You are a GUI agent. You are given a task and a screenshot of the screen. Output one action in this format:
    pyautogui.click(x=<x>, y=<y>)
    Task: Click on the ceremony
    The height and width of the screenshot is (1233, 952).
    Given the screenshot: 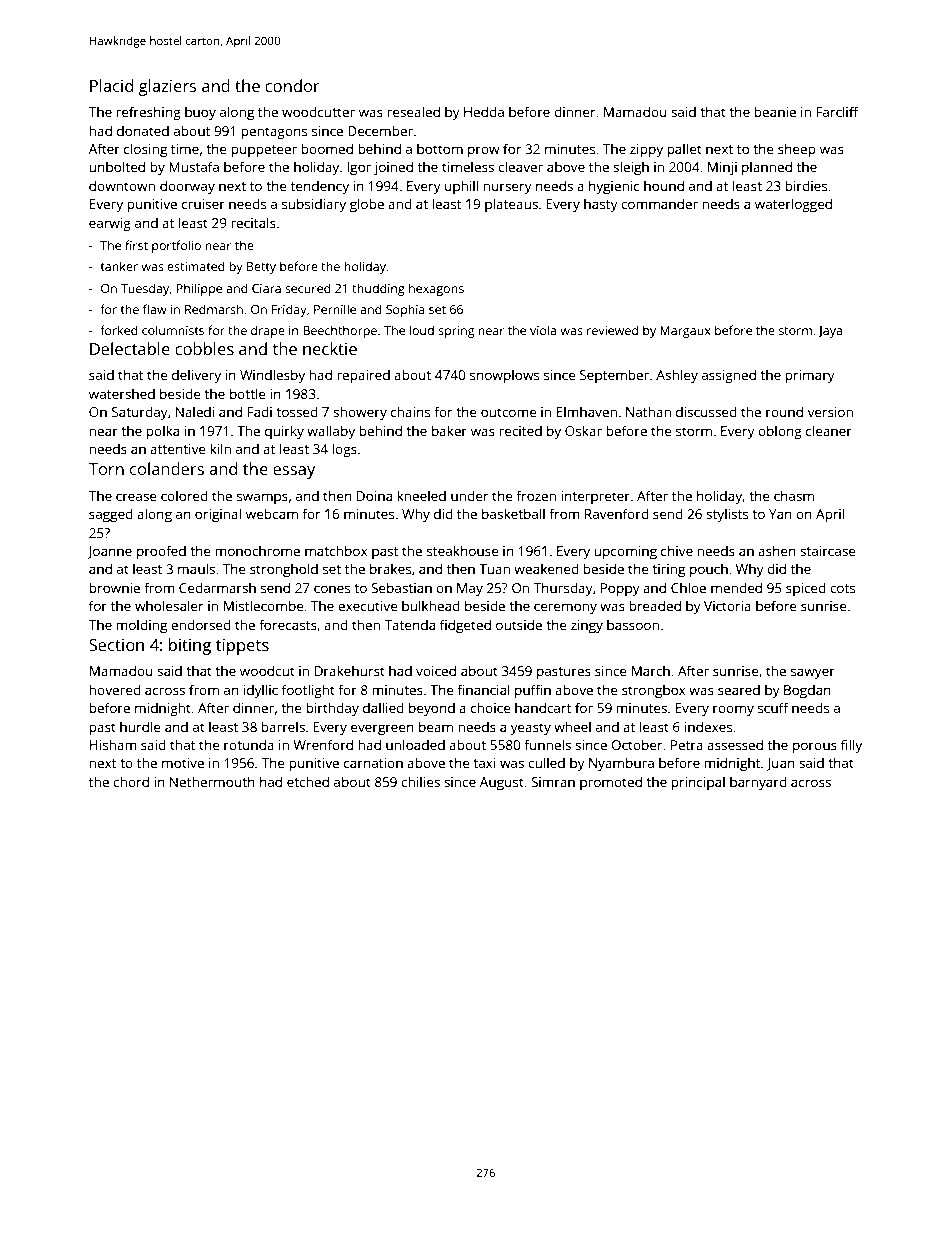 What is the action you would take?
    pyautogui.click(x=565, y=608)
